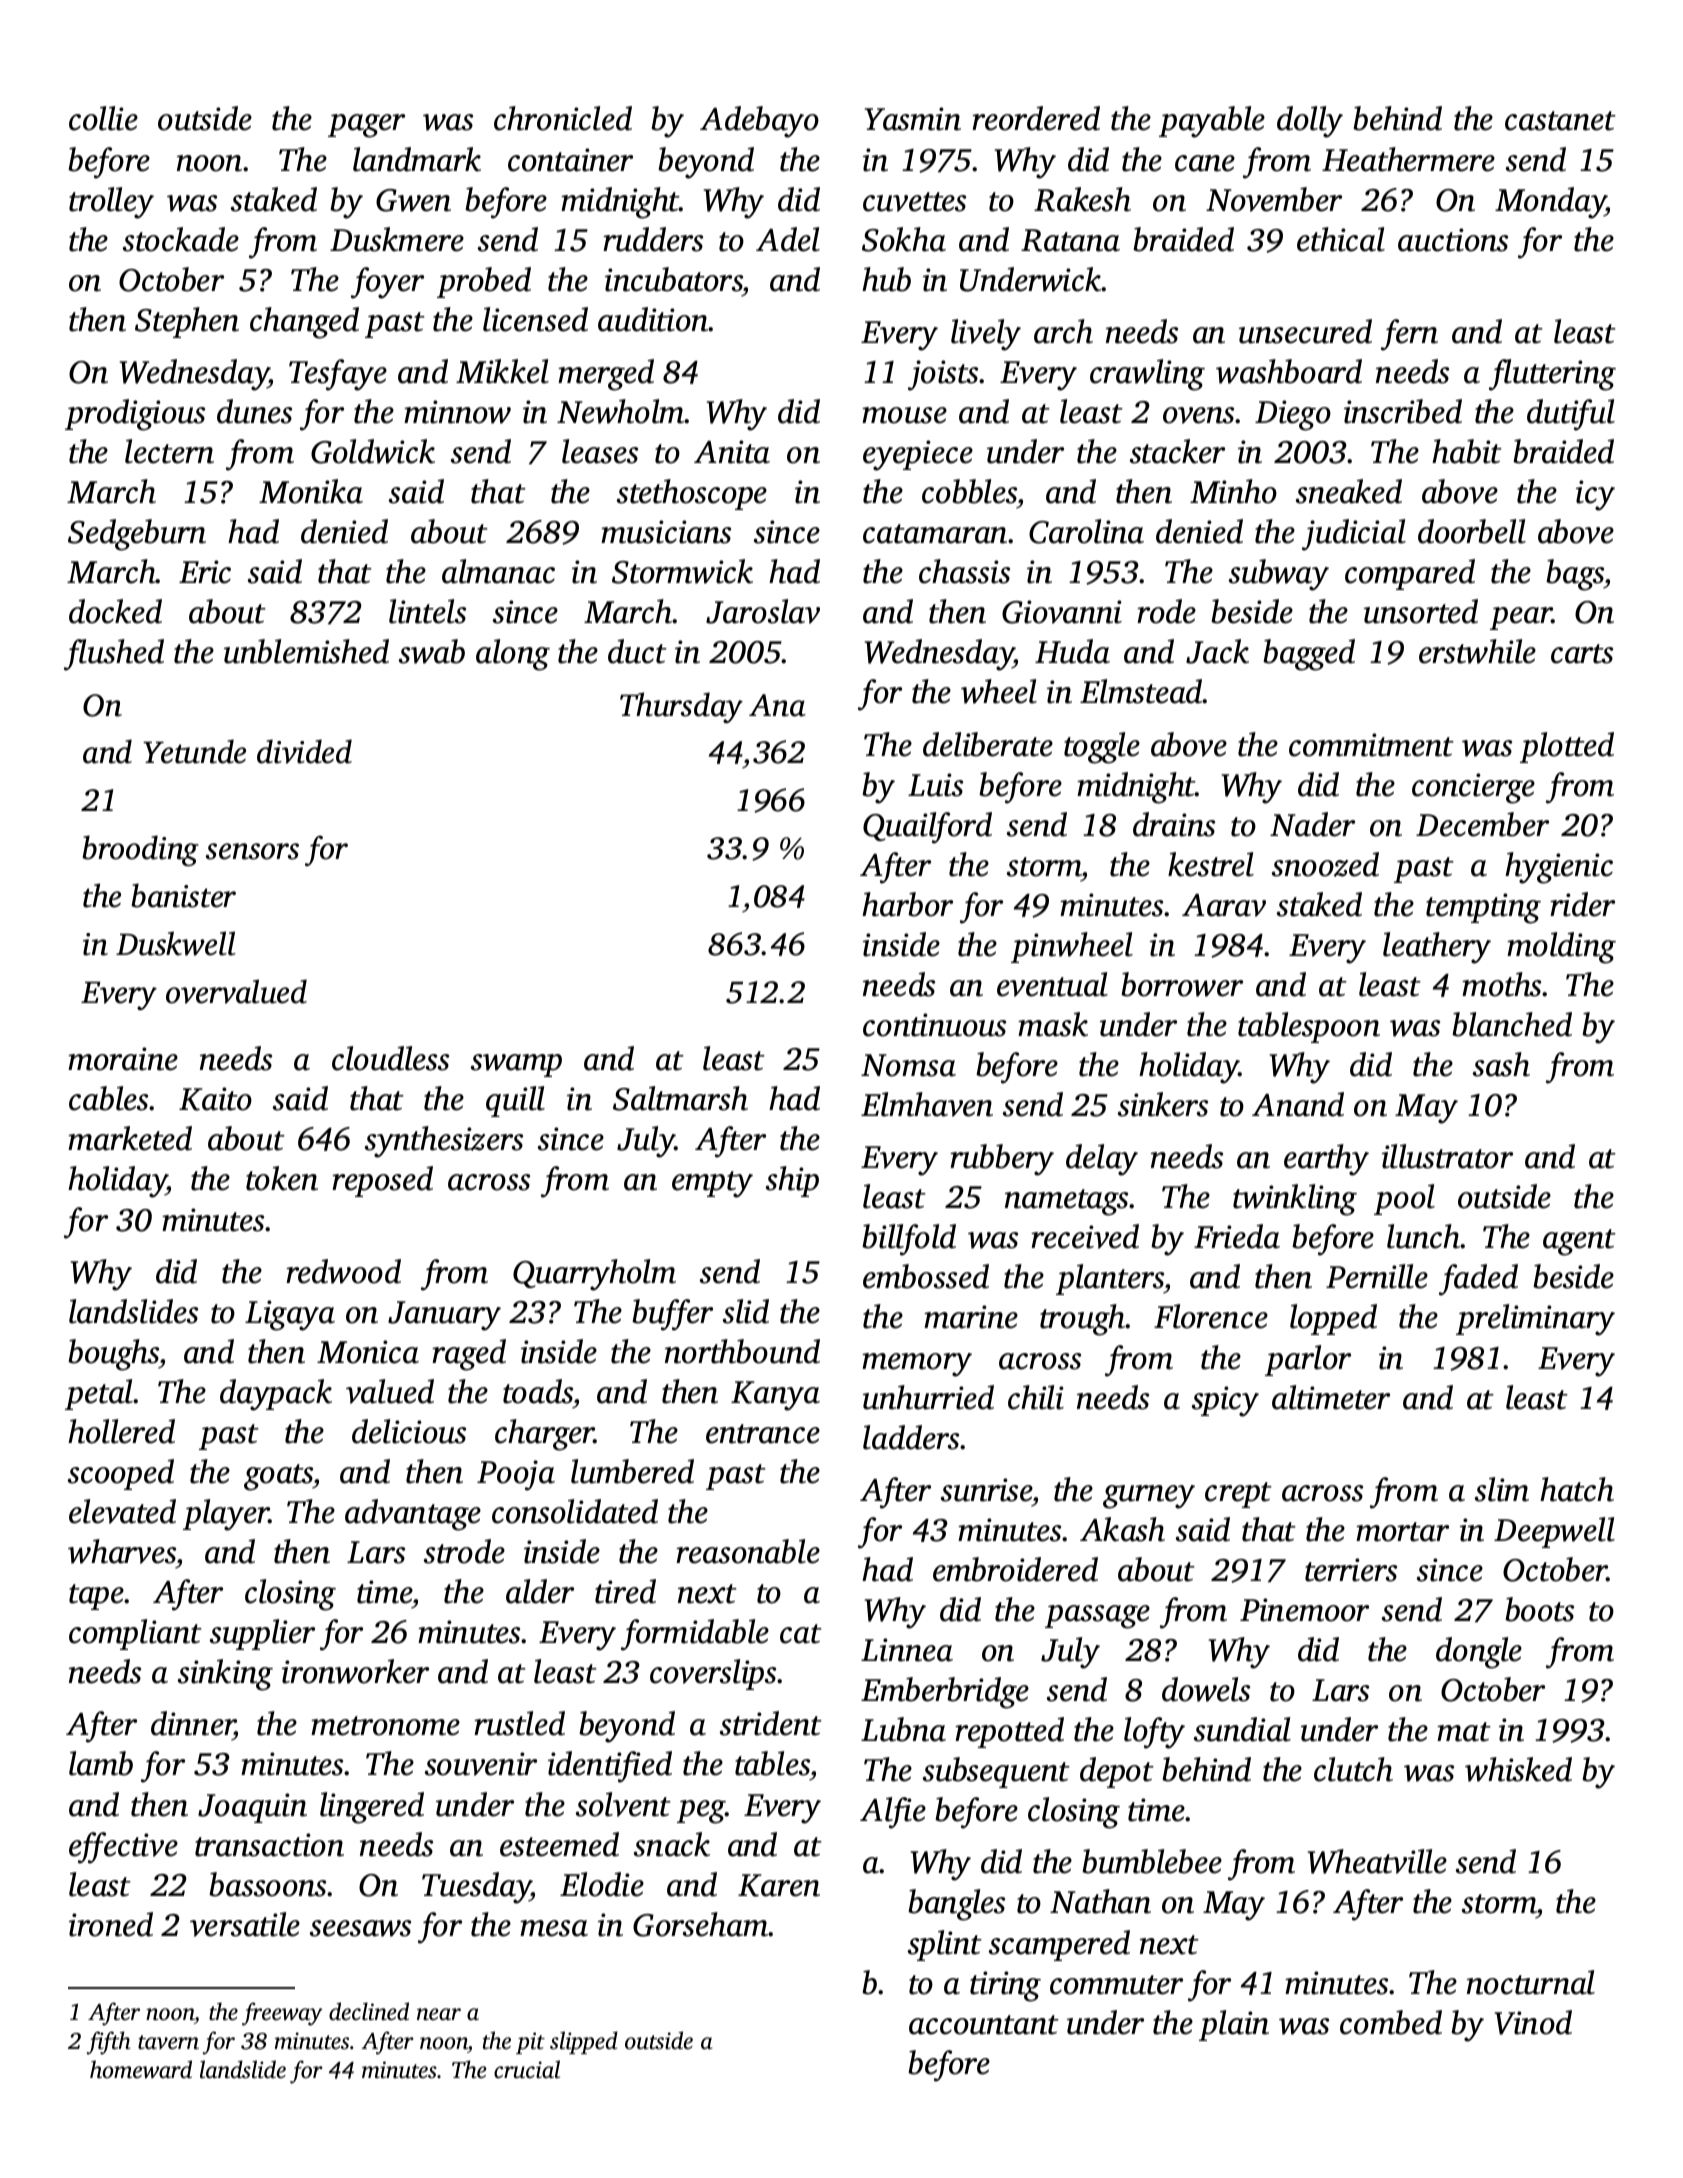  I want to click on castanet, so click(1560, 121).
